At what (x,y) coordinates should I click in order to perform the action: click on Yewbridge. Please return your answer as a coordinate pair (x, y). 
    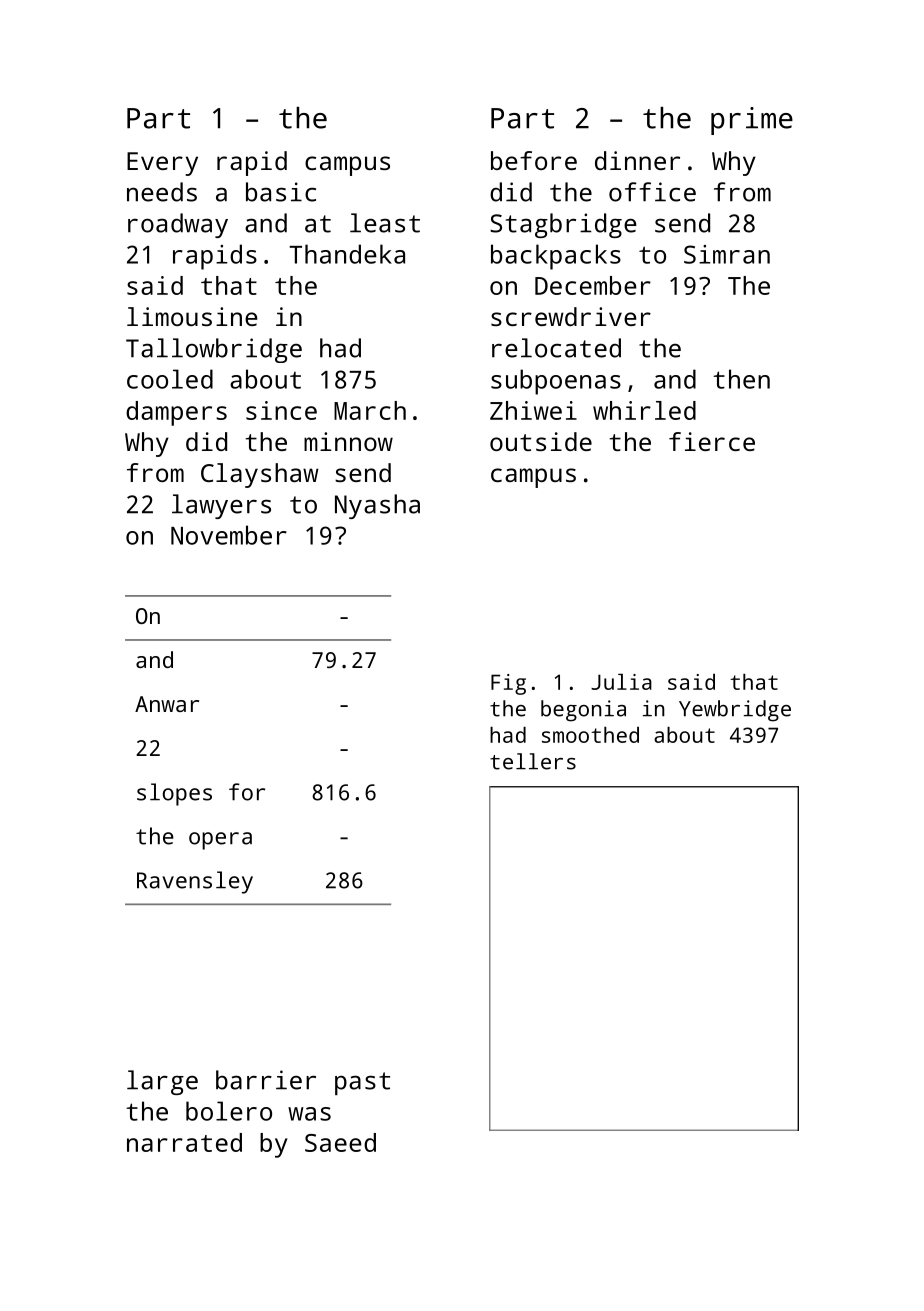
    Looking at the image, I should click on (735, 711).
